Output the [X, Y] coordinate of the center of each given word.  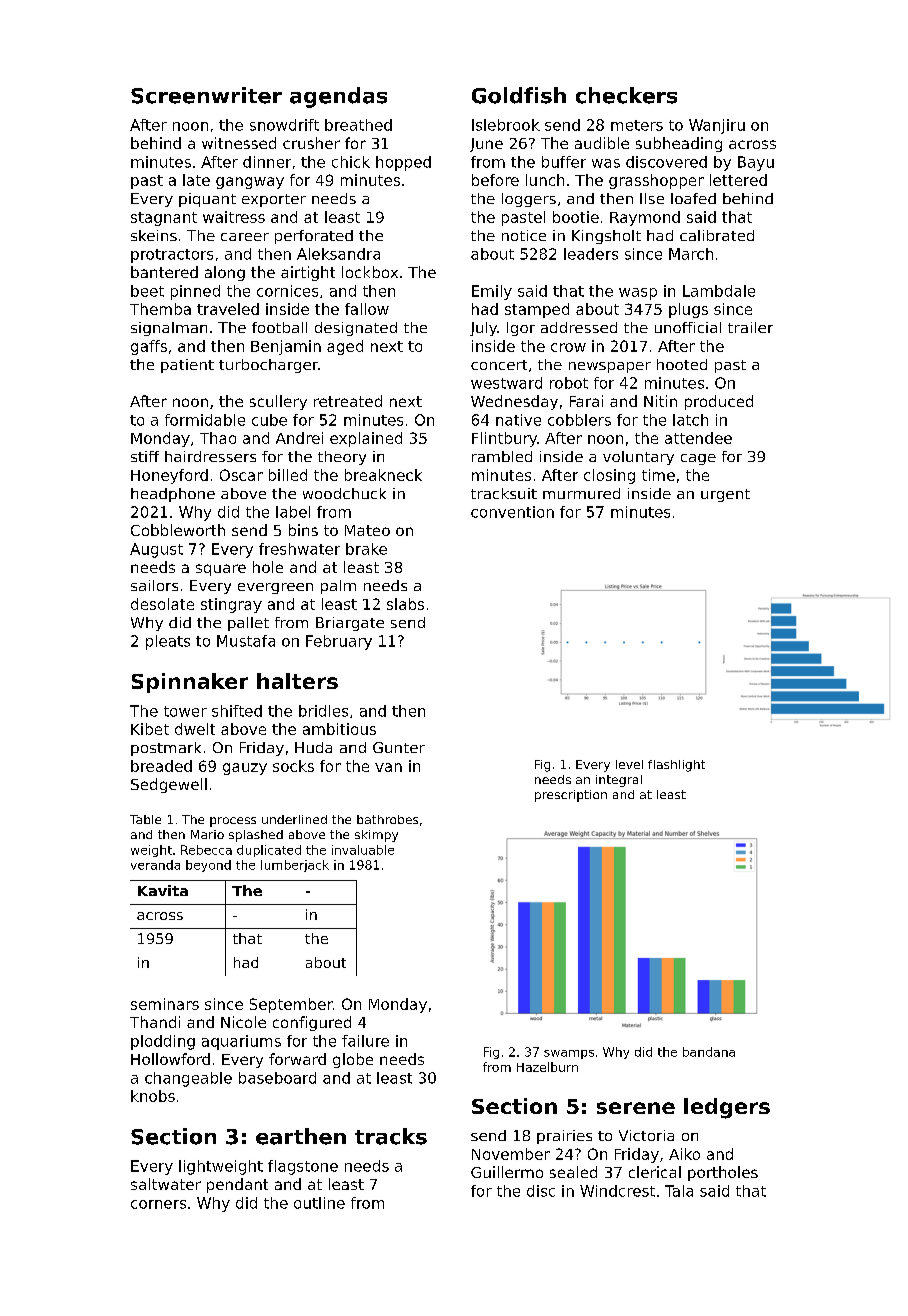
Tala [679, 1191]
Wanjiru [717, 126]
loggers [529, 200]
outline [319, 1203]
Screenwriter [206, 95]
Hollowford [170, 1059]
